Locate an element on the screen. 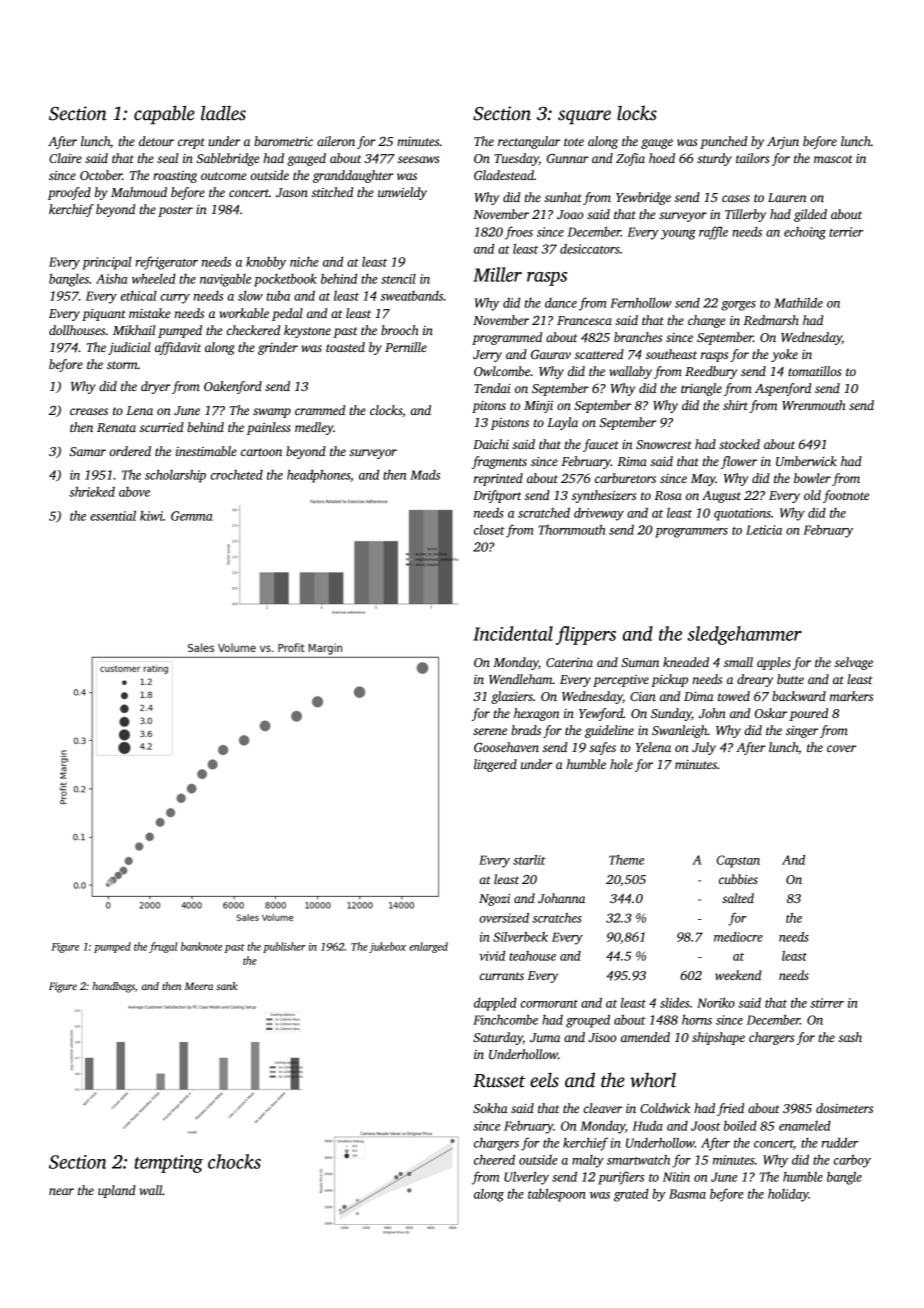  footnote is located at coordinates (846, 496).
